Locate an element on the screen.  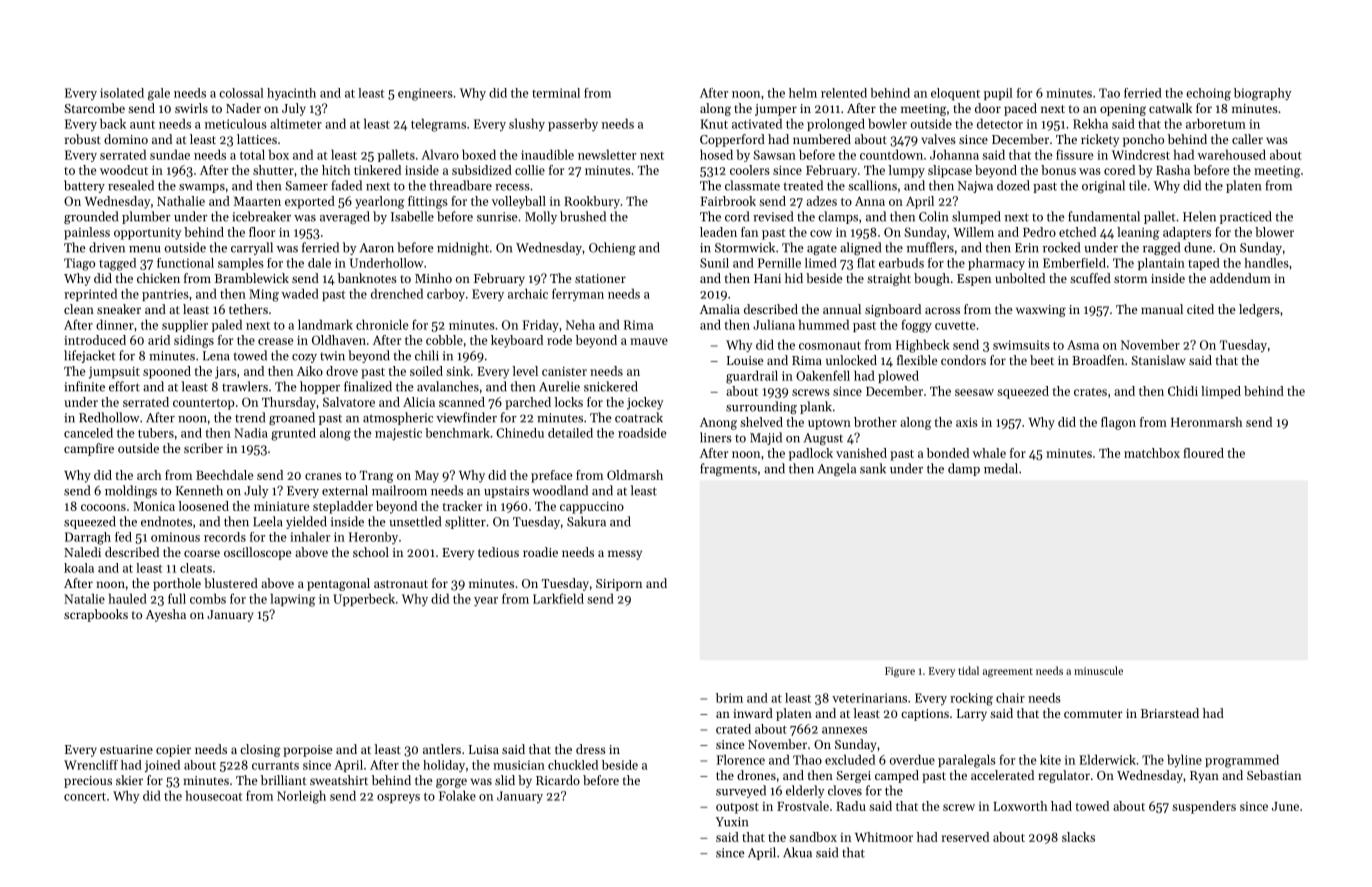
concert is located at coordinates (85, 796).
